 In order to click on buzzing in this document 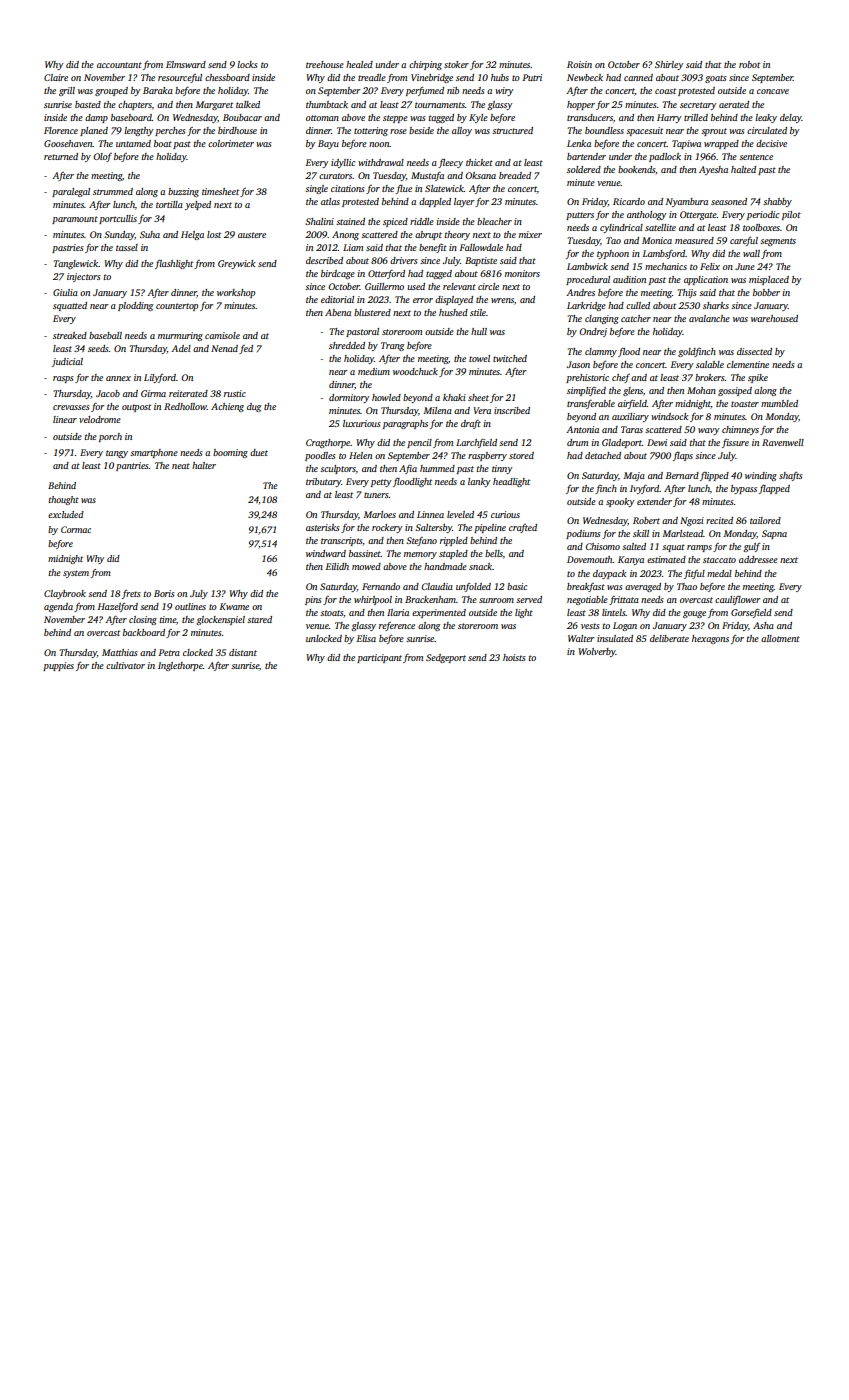, I will do `click(183, 192)`.
